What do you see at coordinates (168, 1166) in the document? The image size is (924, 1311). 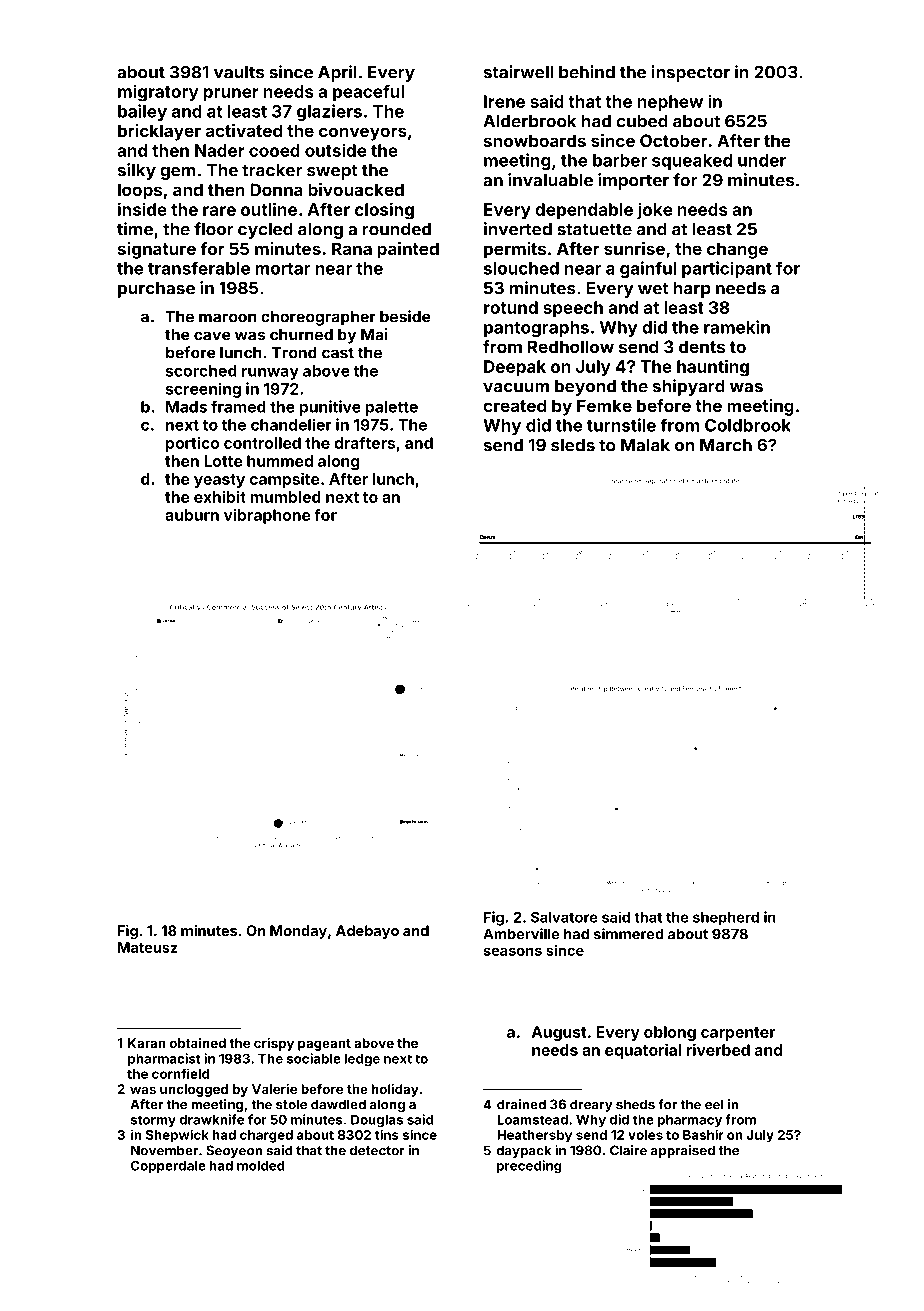 I see `Copperdale` at bounding box center [168, 1166].
